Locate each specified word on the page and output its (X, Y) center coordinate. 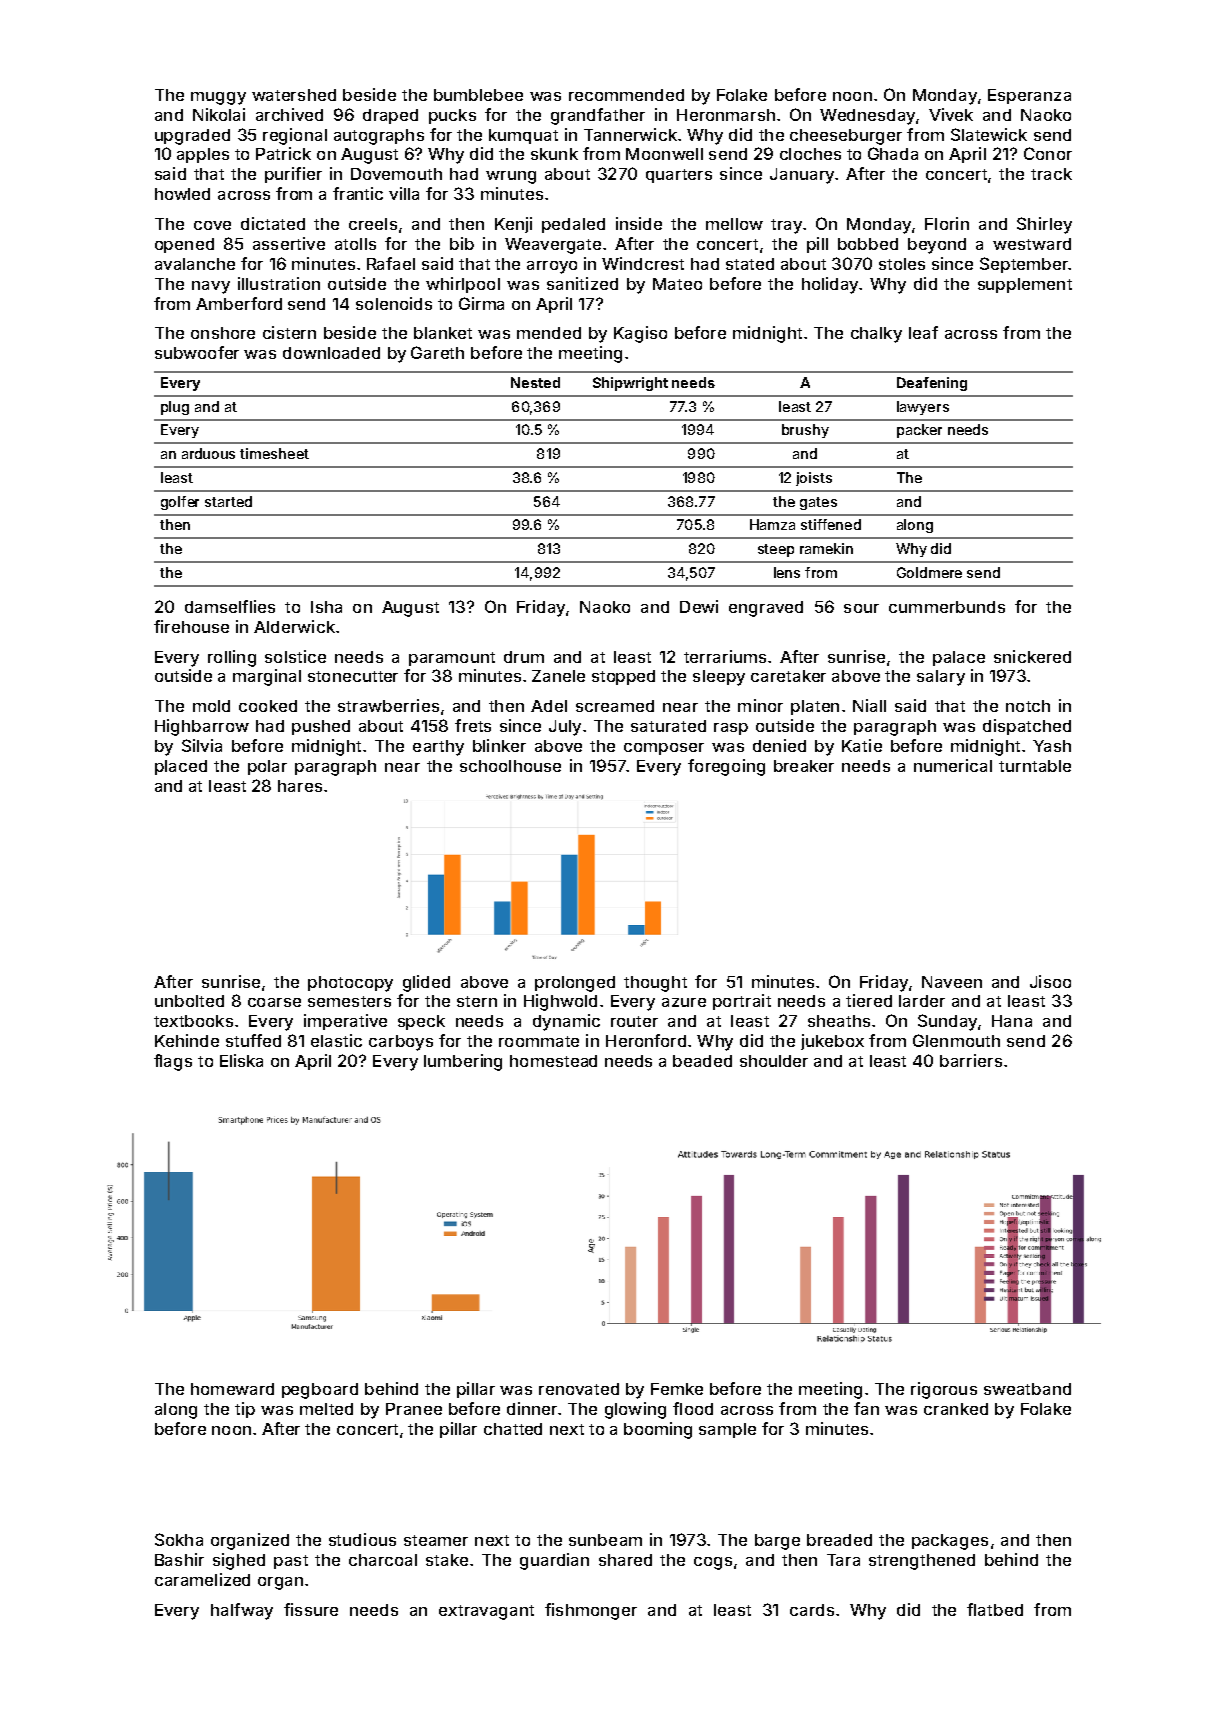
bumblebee (478, 95)
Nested (535, 382)
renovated (579, 1389)
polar (267, 767)
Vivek (951, 114)
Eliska (241, 1060)
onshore (223, 333)
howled (182, 194)
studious (362, 1539)
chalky (876, 335)
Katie (862, 745)
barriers (971, 1060)
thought (655, 984)
